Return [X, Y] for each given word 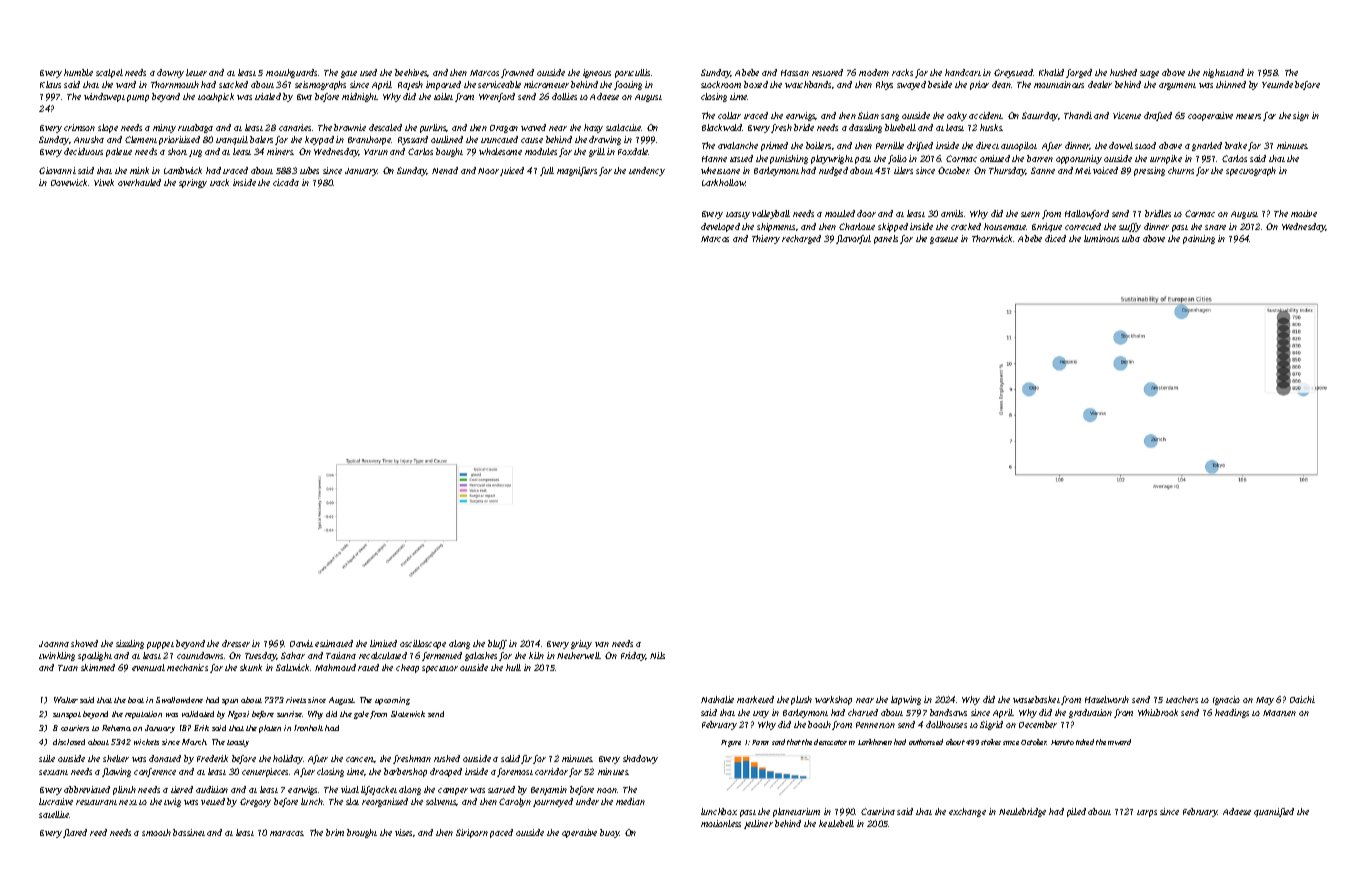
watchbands [808, 84]
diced [1055, 238]
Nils [657, 655]
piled [1076, 812]
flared [75, 833]
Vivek [104, 182]
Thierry [766, 239]
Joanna [54, 644]
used [368, 72]
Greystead [1013, 73]
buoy [610, 833]
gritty [581, 644]
